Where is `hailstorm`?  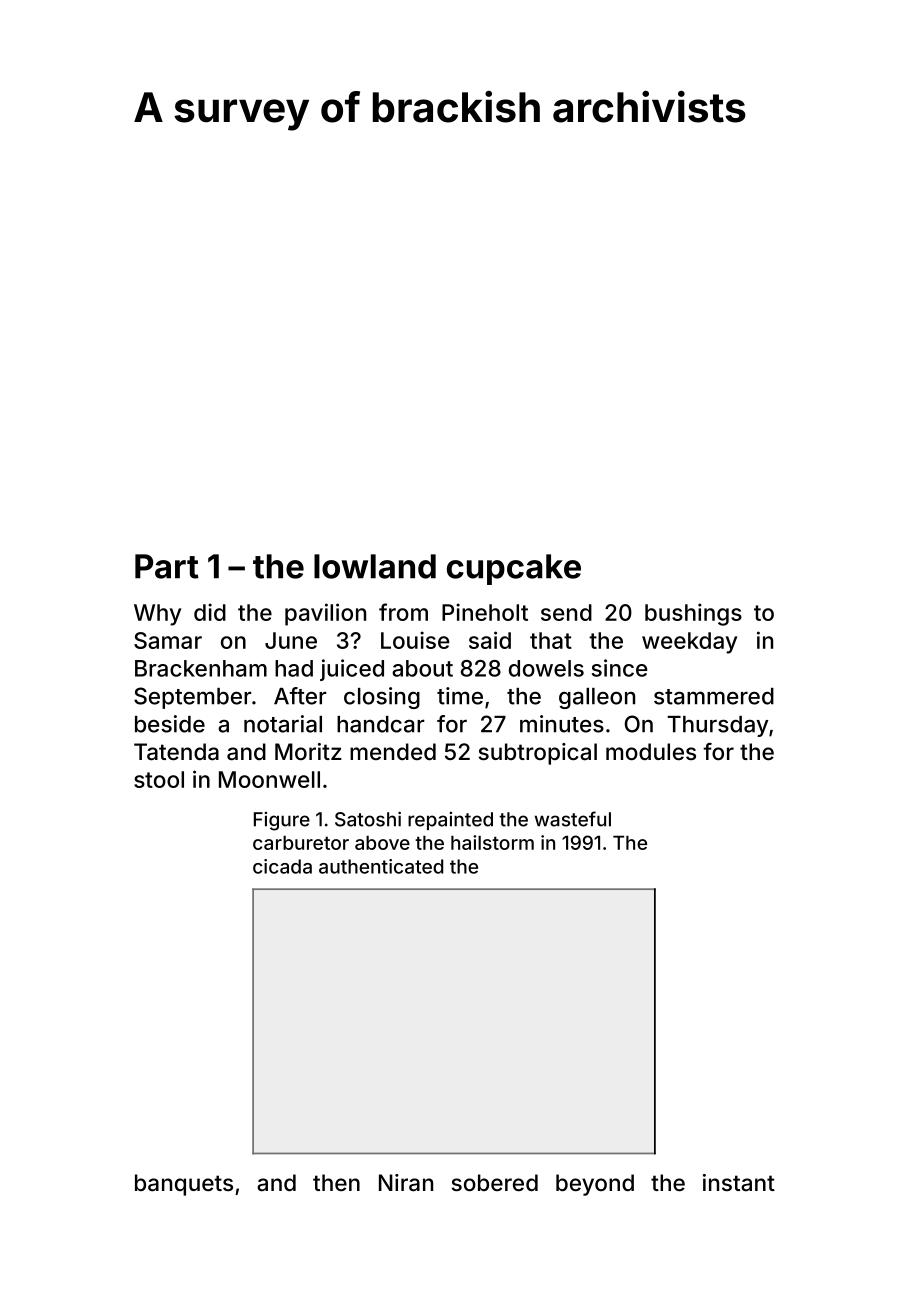
hailstorm is located at coordinates (492, 842).
